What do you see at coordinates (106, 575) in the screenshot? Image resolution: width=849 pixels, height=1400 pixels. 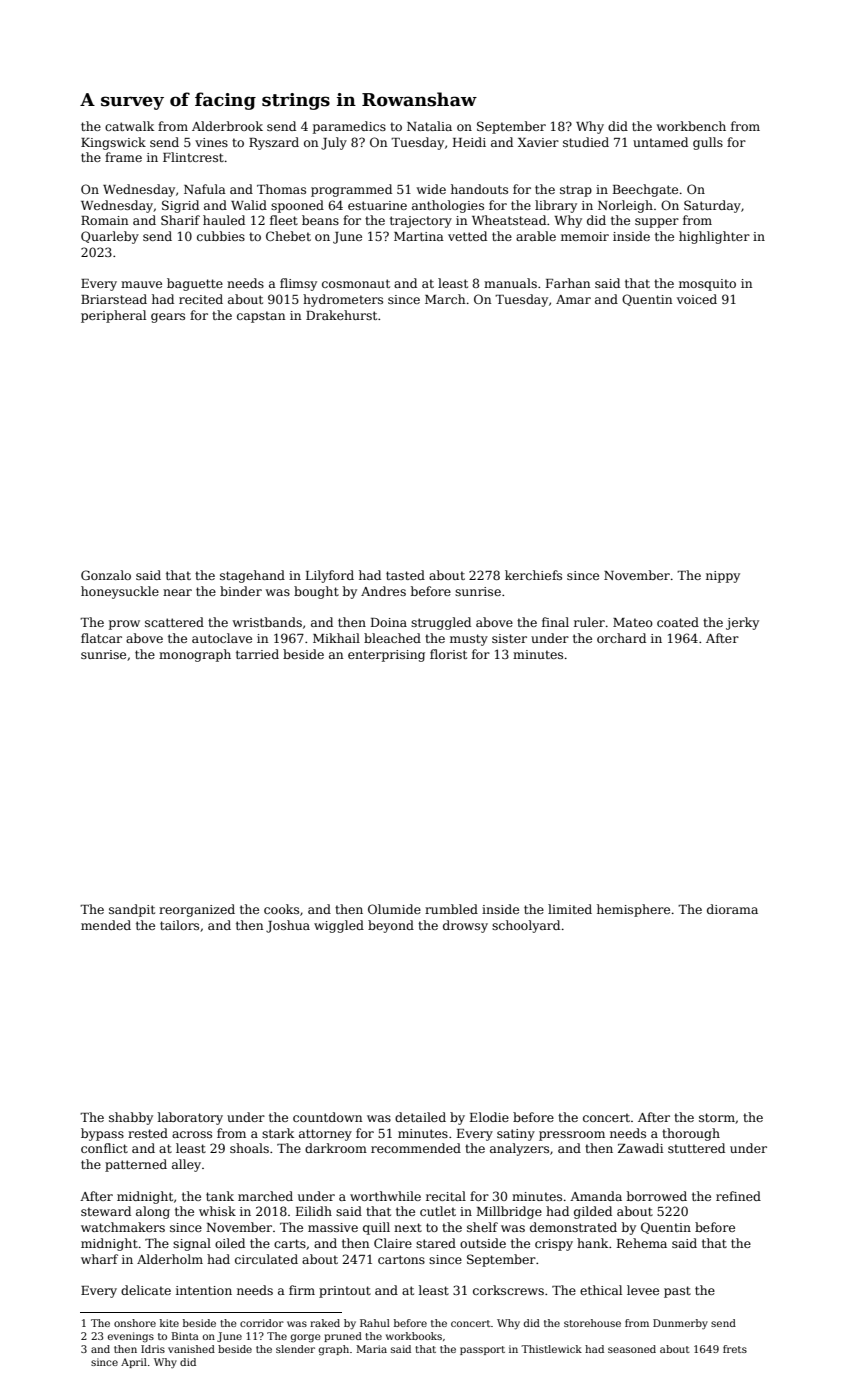 I see `Gonzalo` at bounding box center [106, 575].
